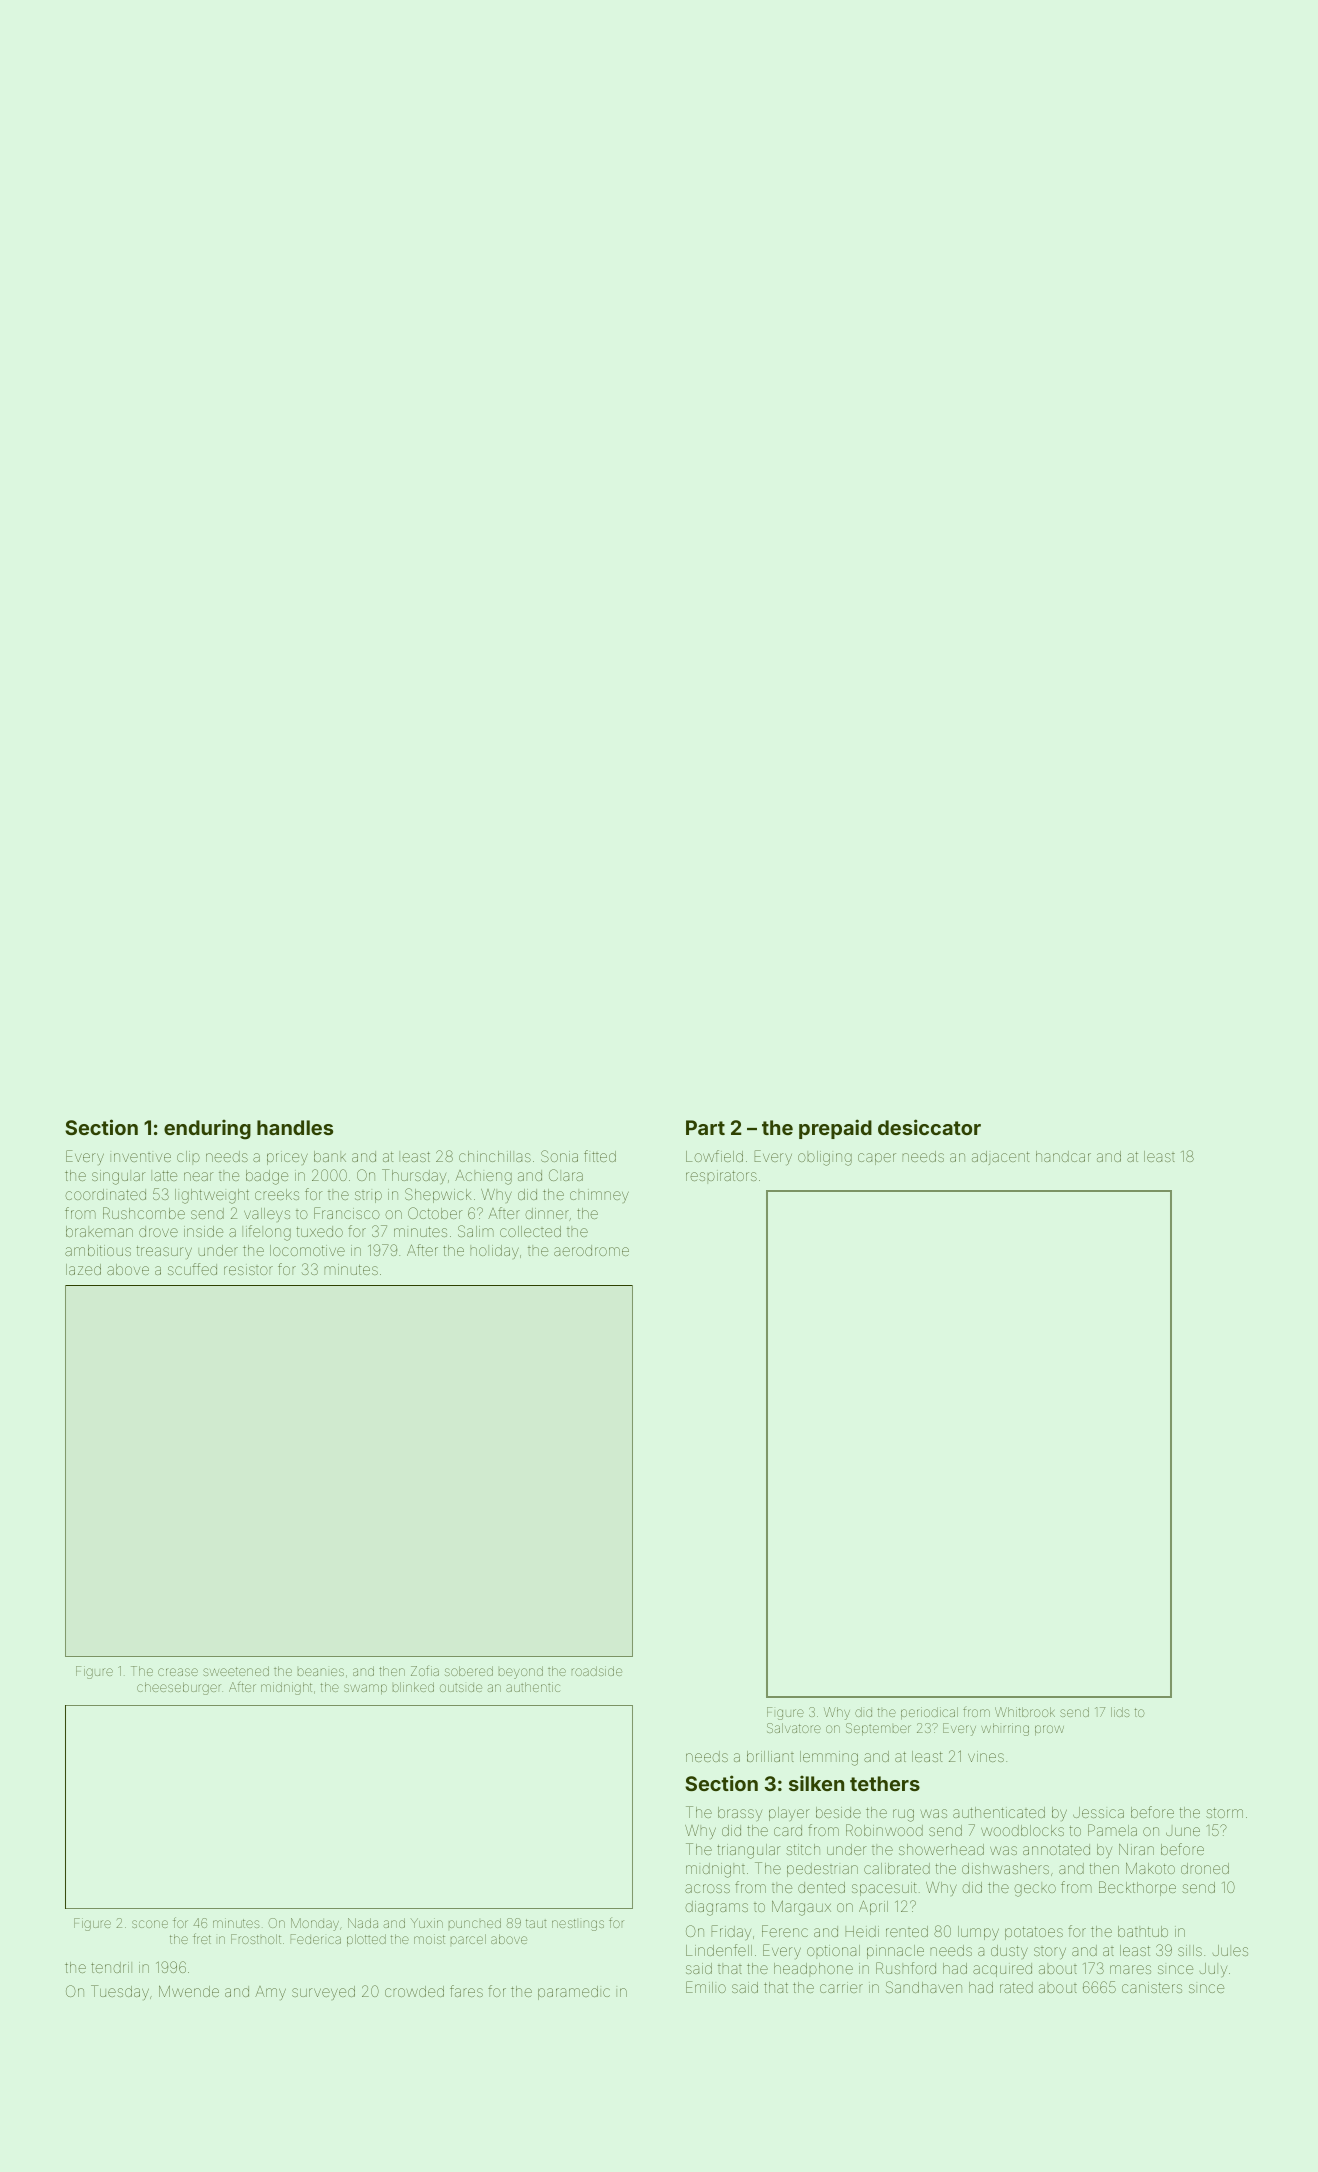 This page has height=2172, width=1318. Describe the element at coordinates (740, 1814) in the page. I see `brassy` at that location.
